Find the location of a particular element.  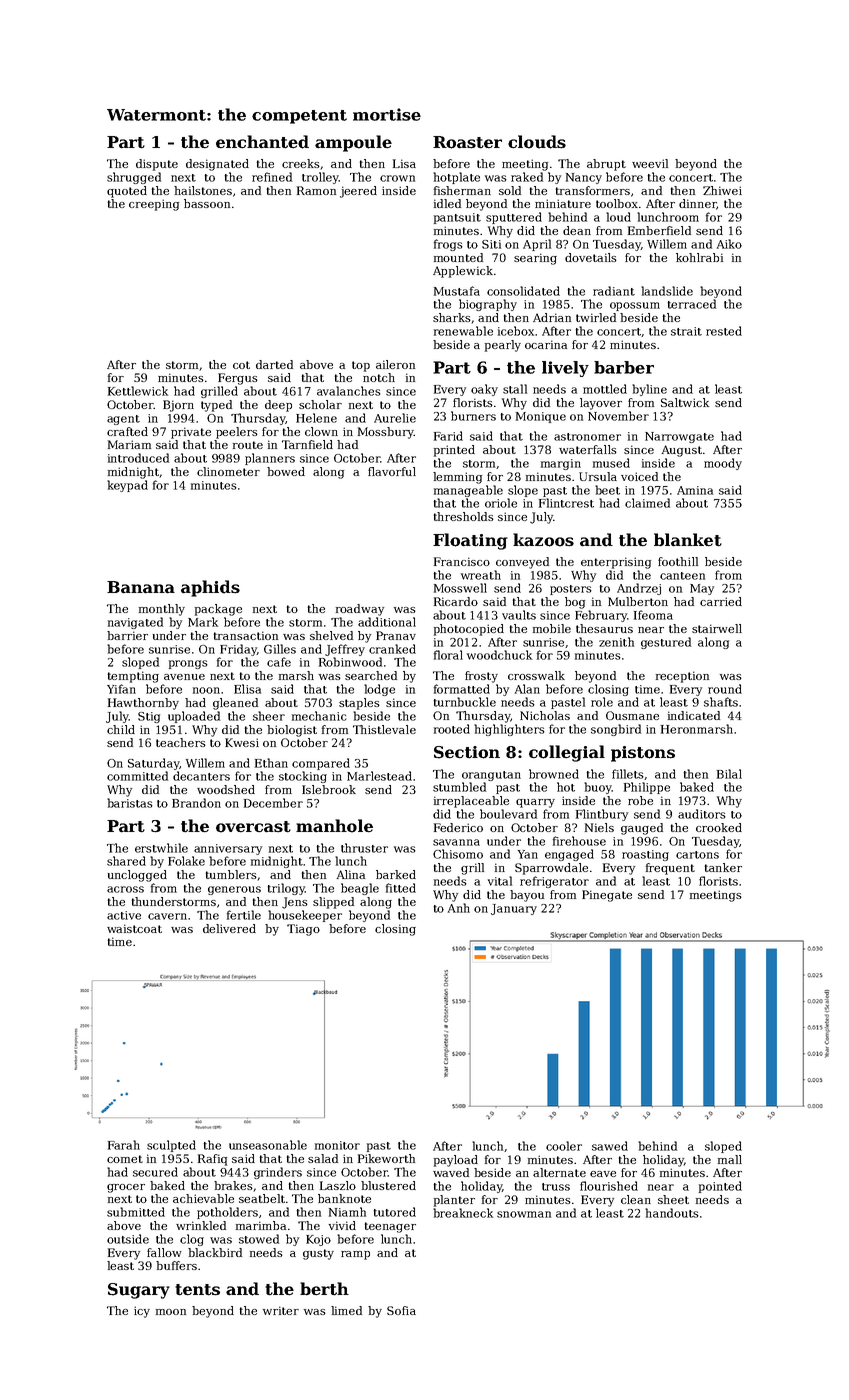

vital is located at coordinates (500, 881).
